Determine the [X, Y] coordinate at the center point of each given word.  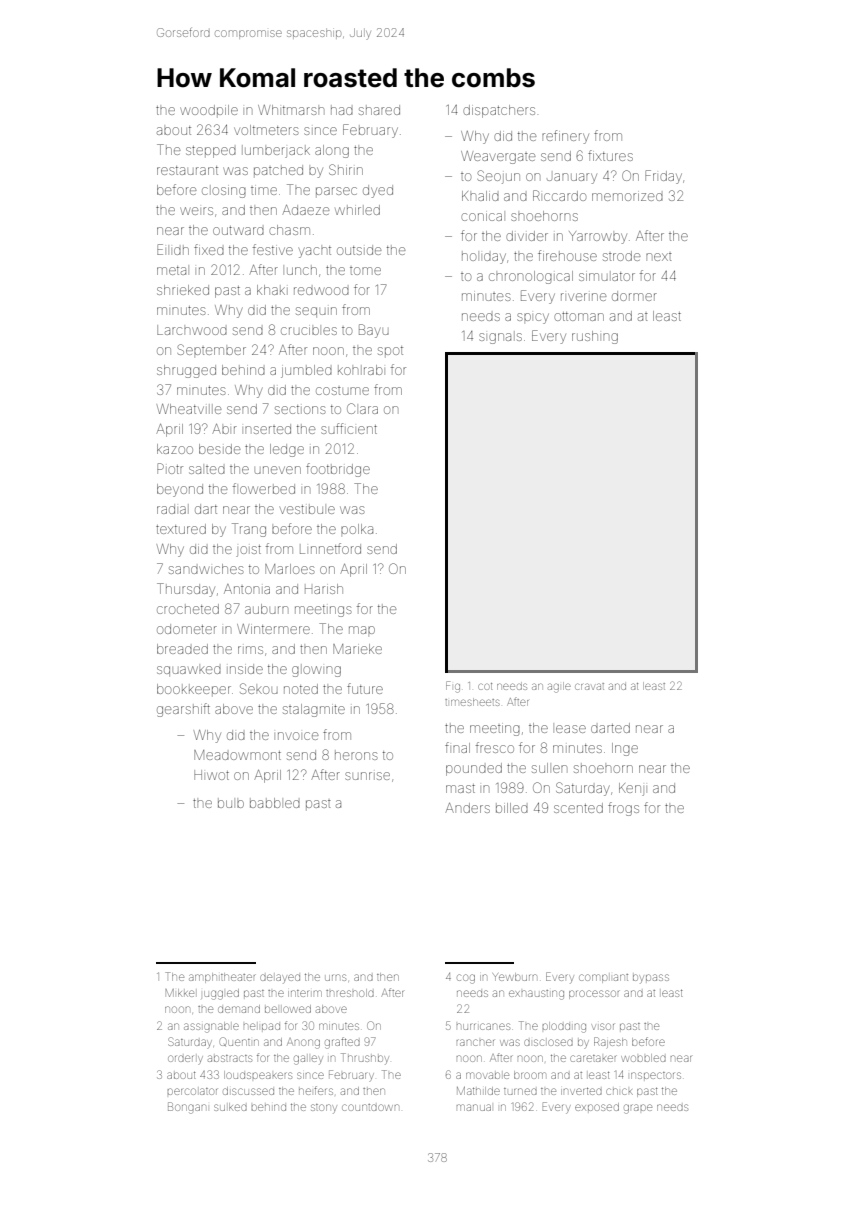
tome [365, 271]
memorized [627, 197]
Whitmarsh [291, 110]
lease [571, 729]
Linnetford [330, 548]
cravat [589, 686]
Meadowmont [237, 755]
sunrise [367, 776]
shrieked [183, 290]
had [342, 110]
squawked [189, 671]
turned [520, 1091]
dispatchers [499, 111]
